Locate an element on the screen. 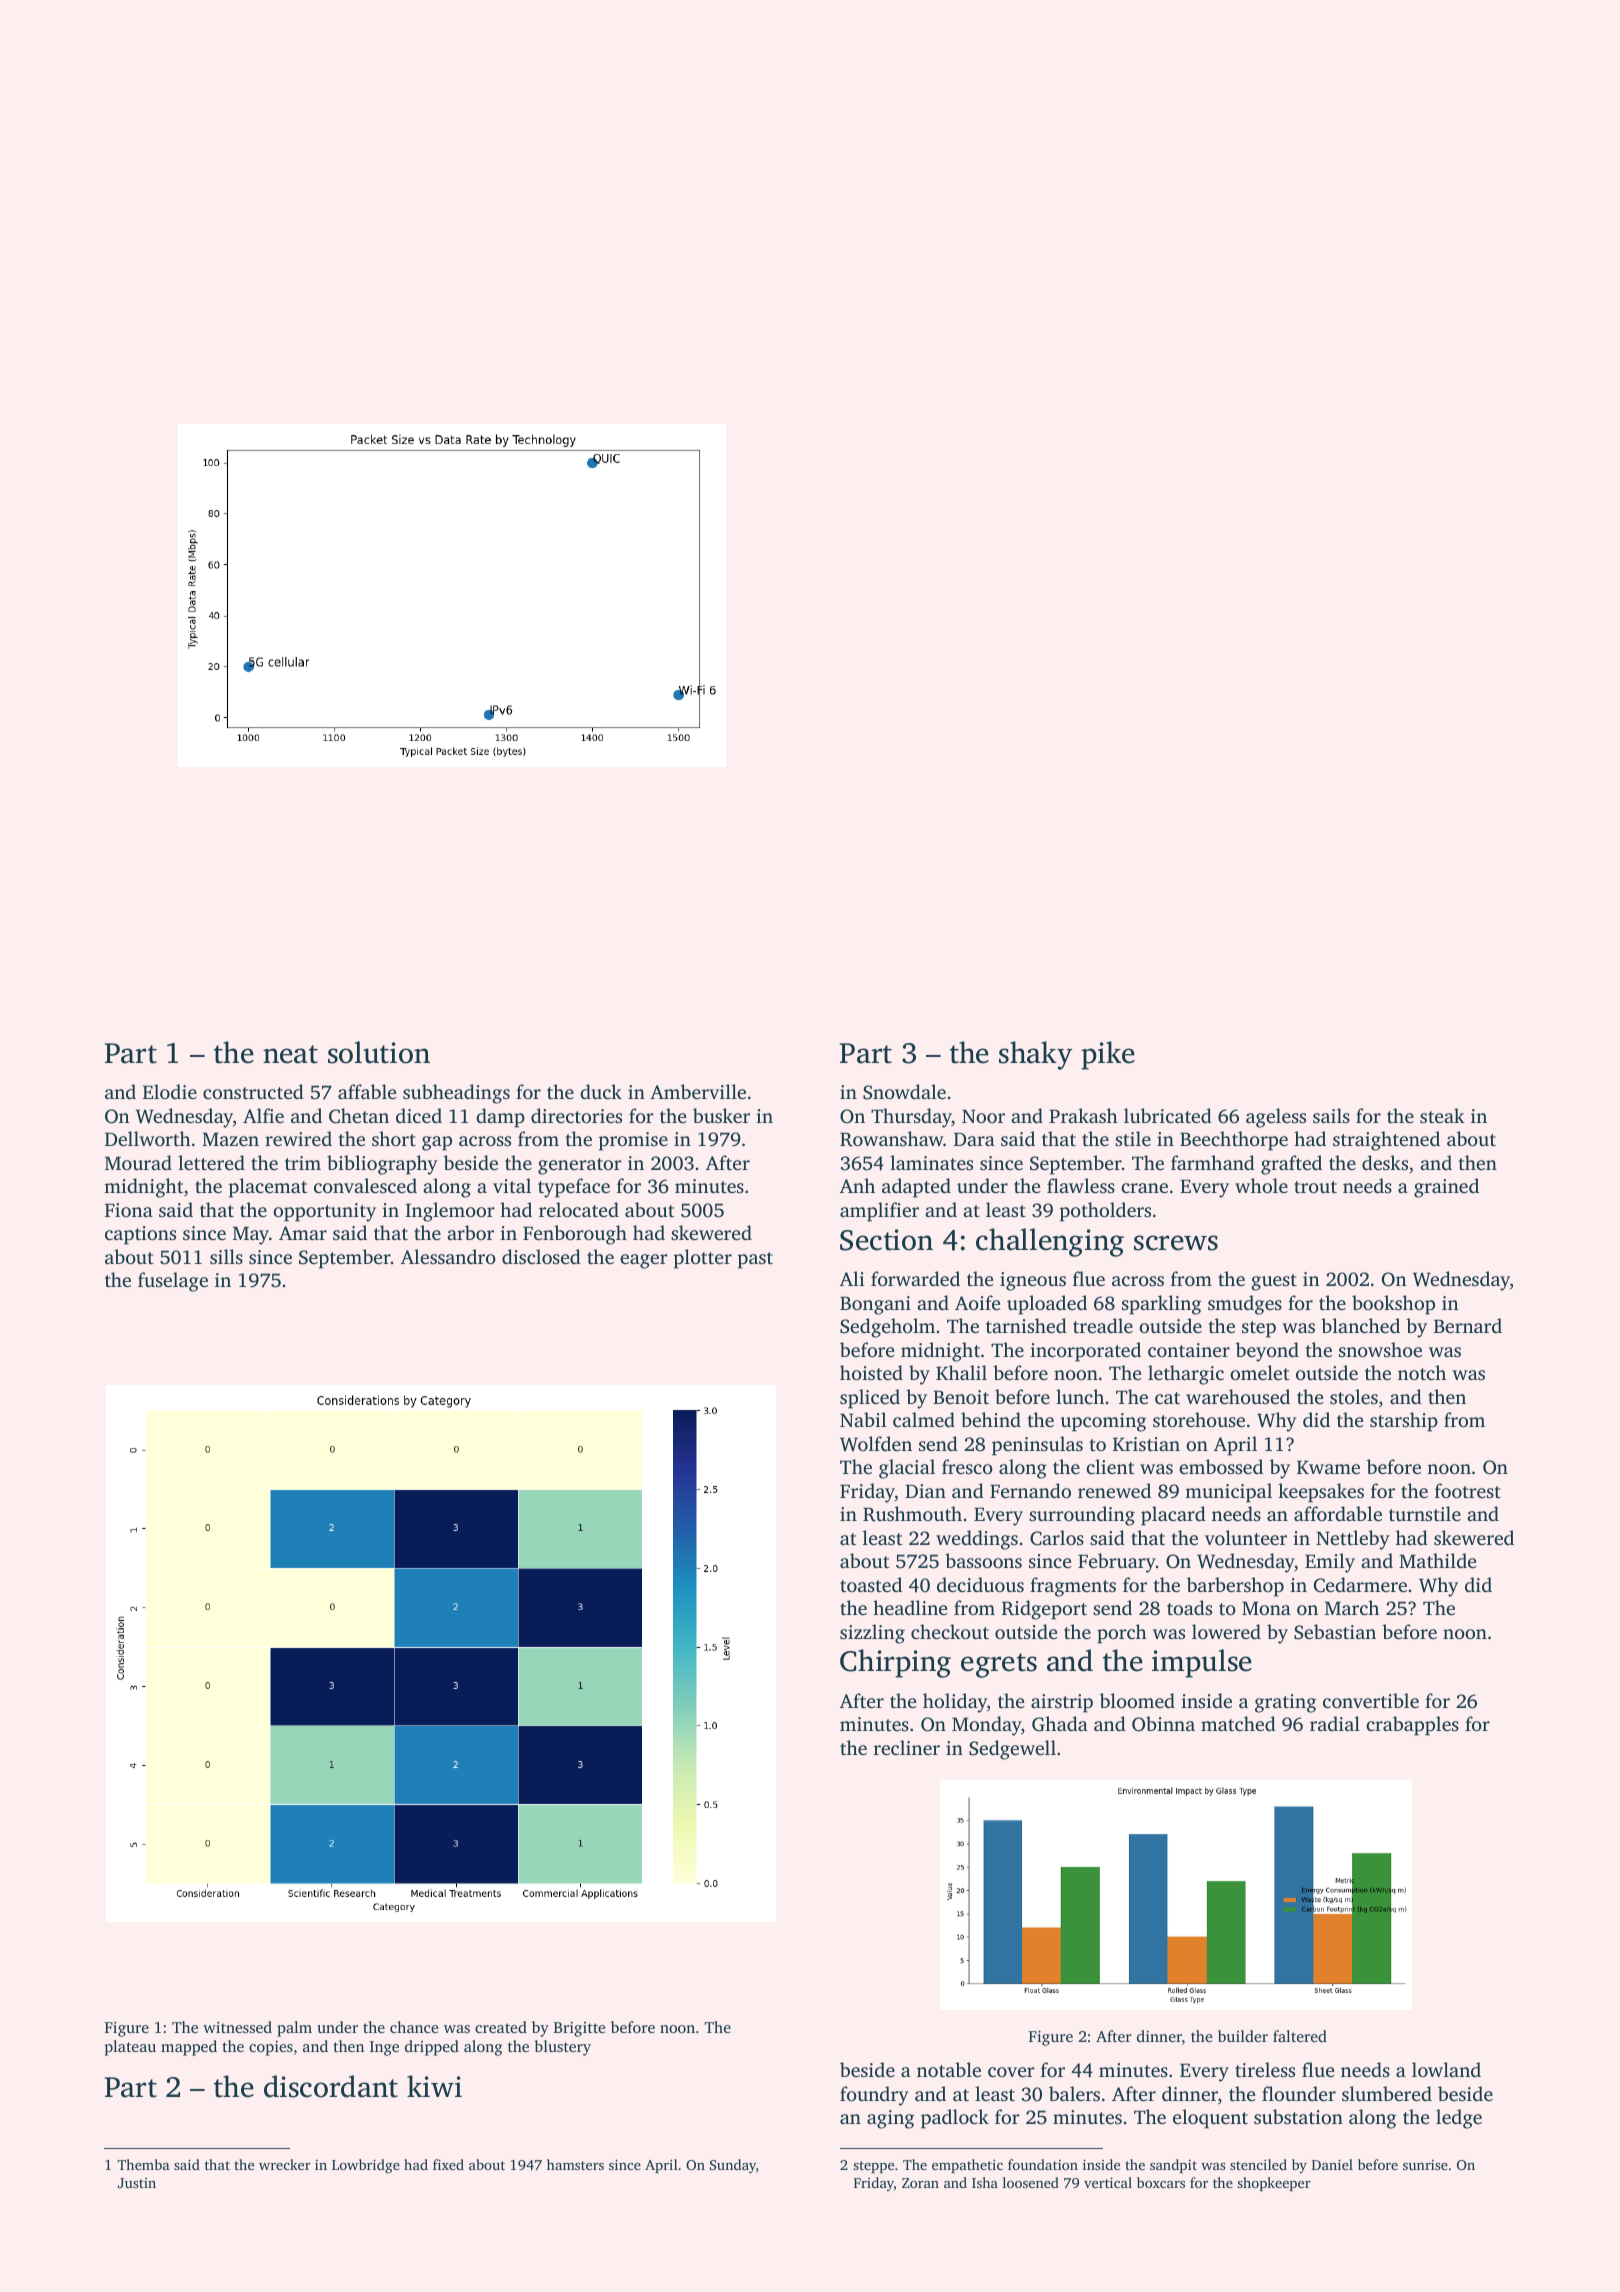 The image size is (1620, 2292). Snowdale is located at coordinates (904, 1092).
